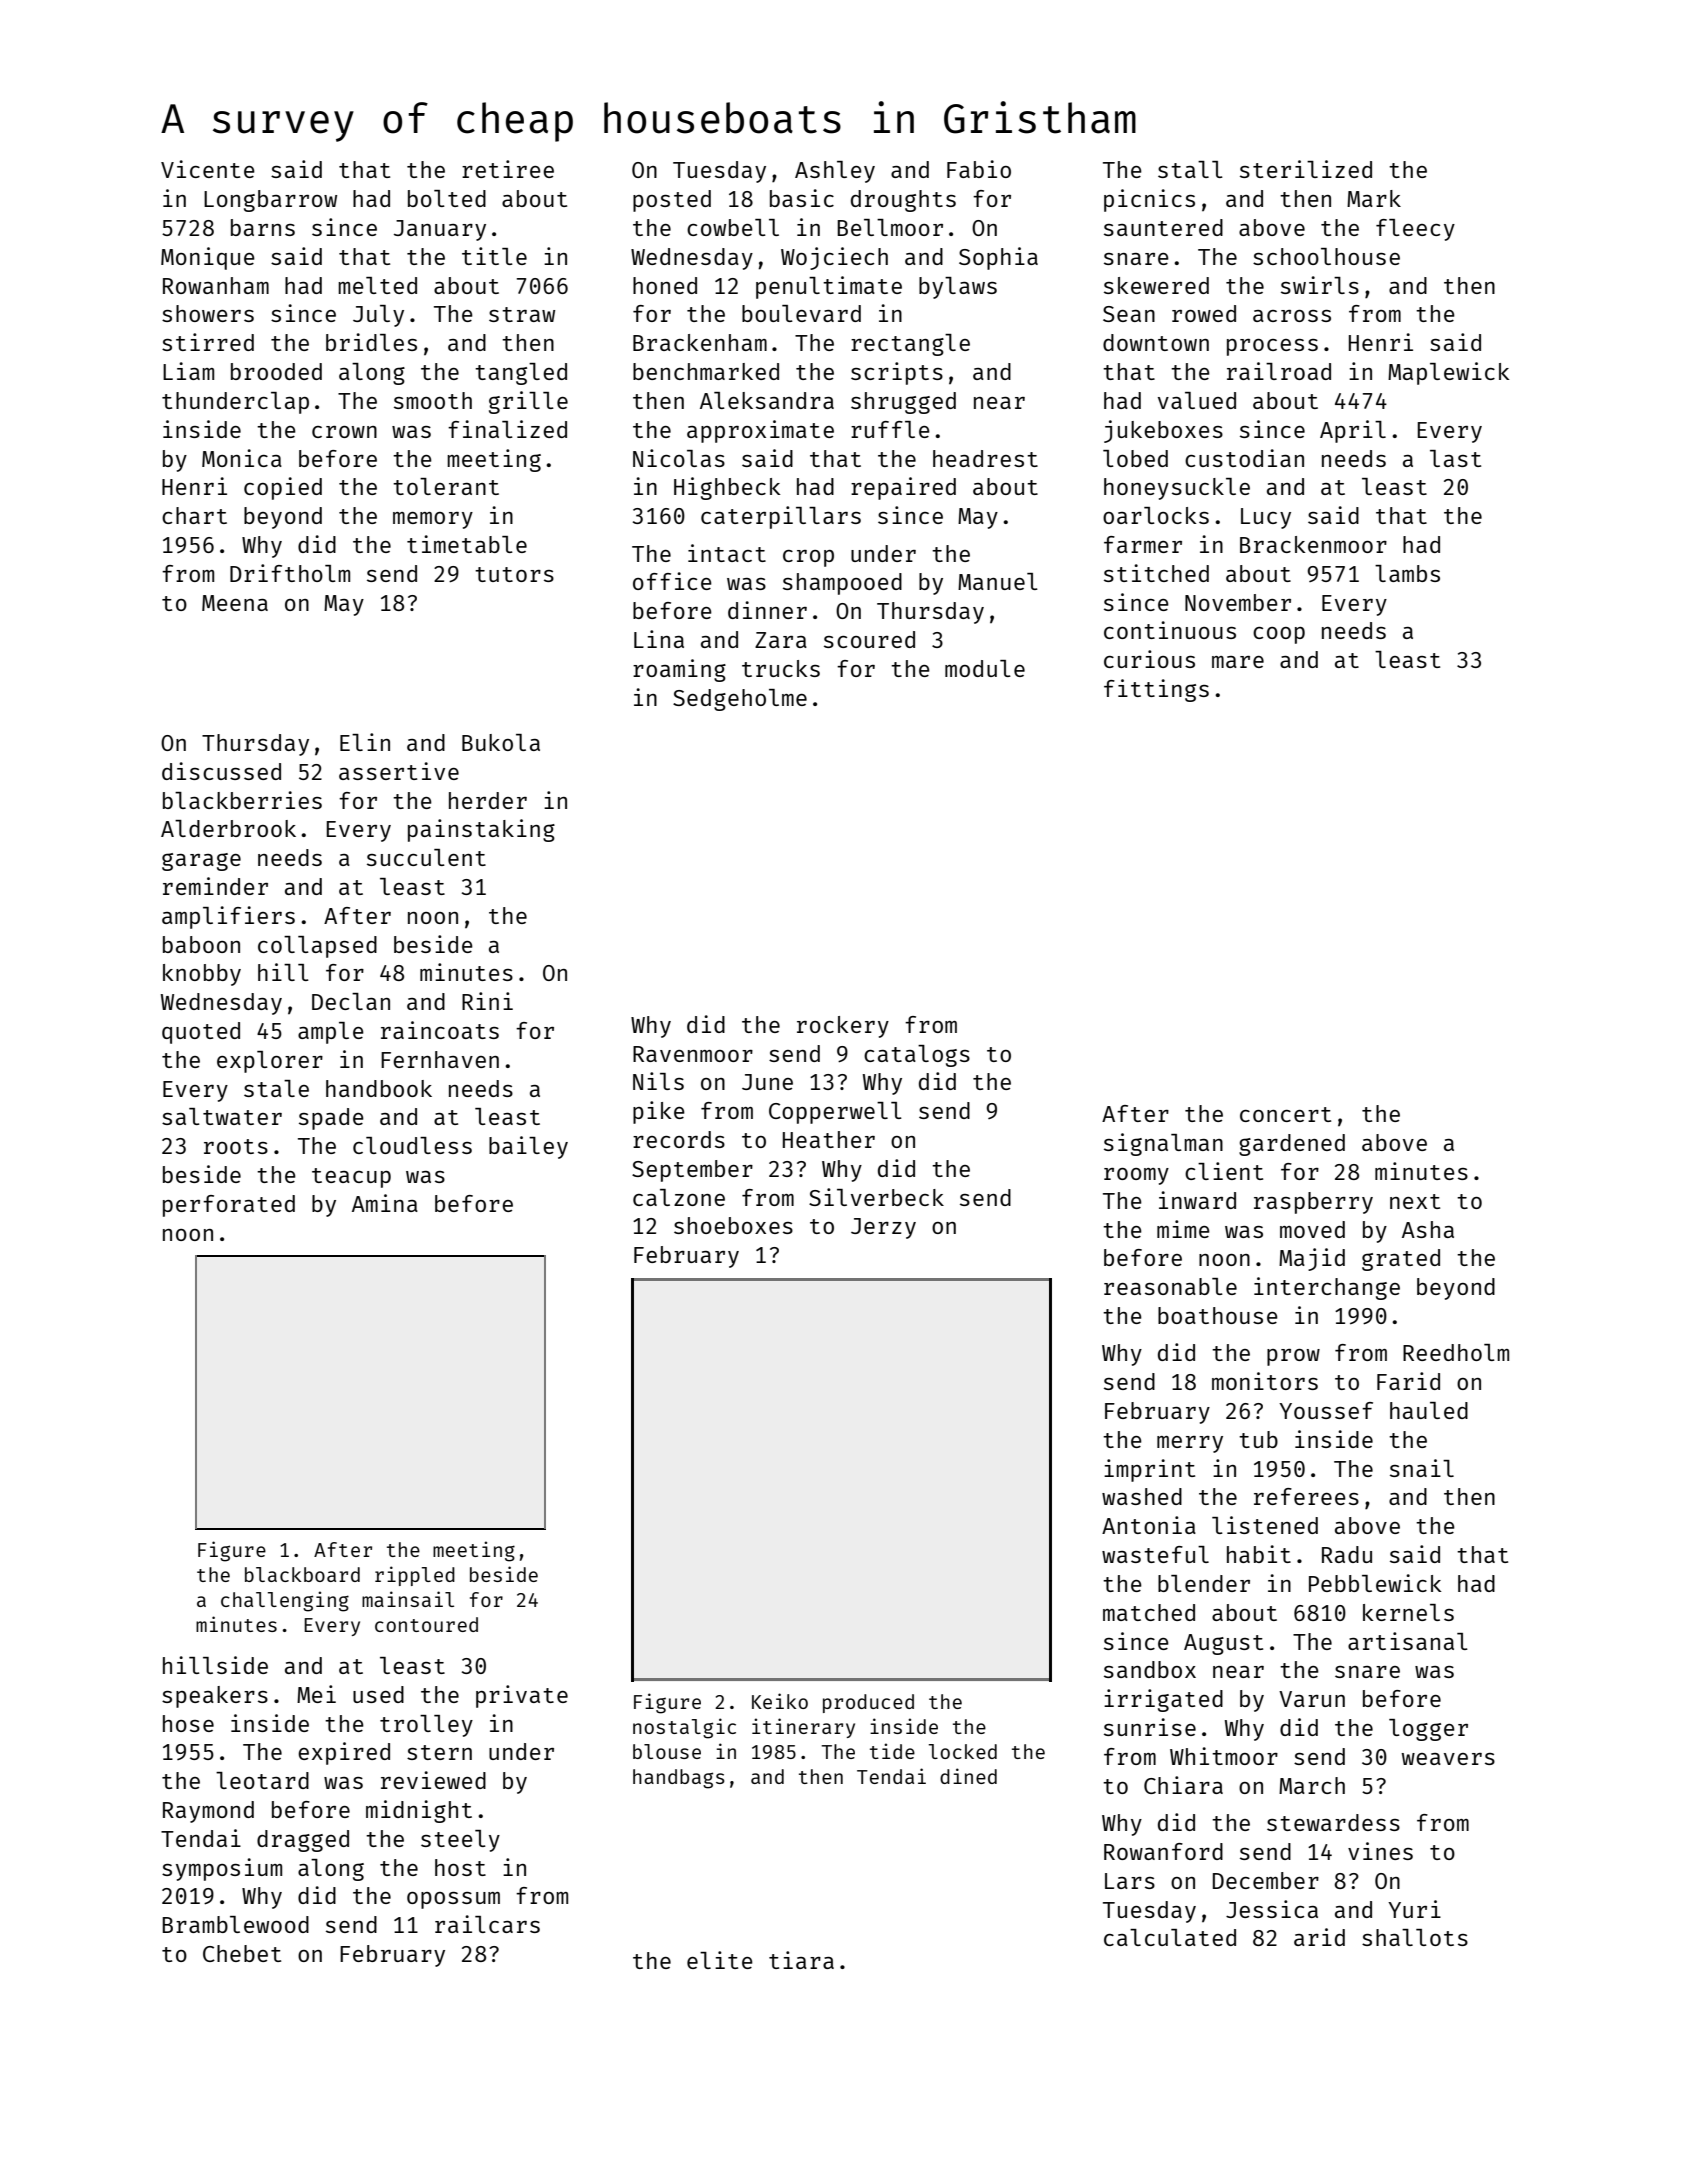  I want to click on shallots, so click(1415, 1937).
